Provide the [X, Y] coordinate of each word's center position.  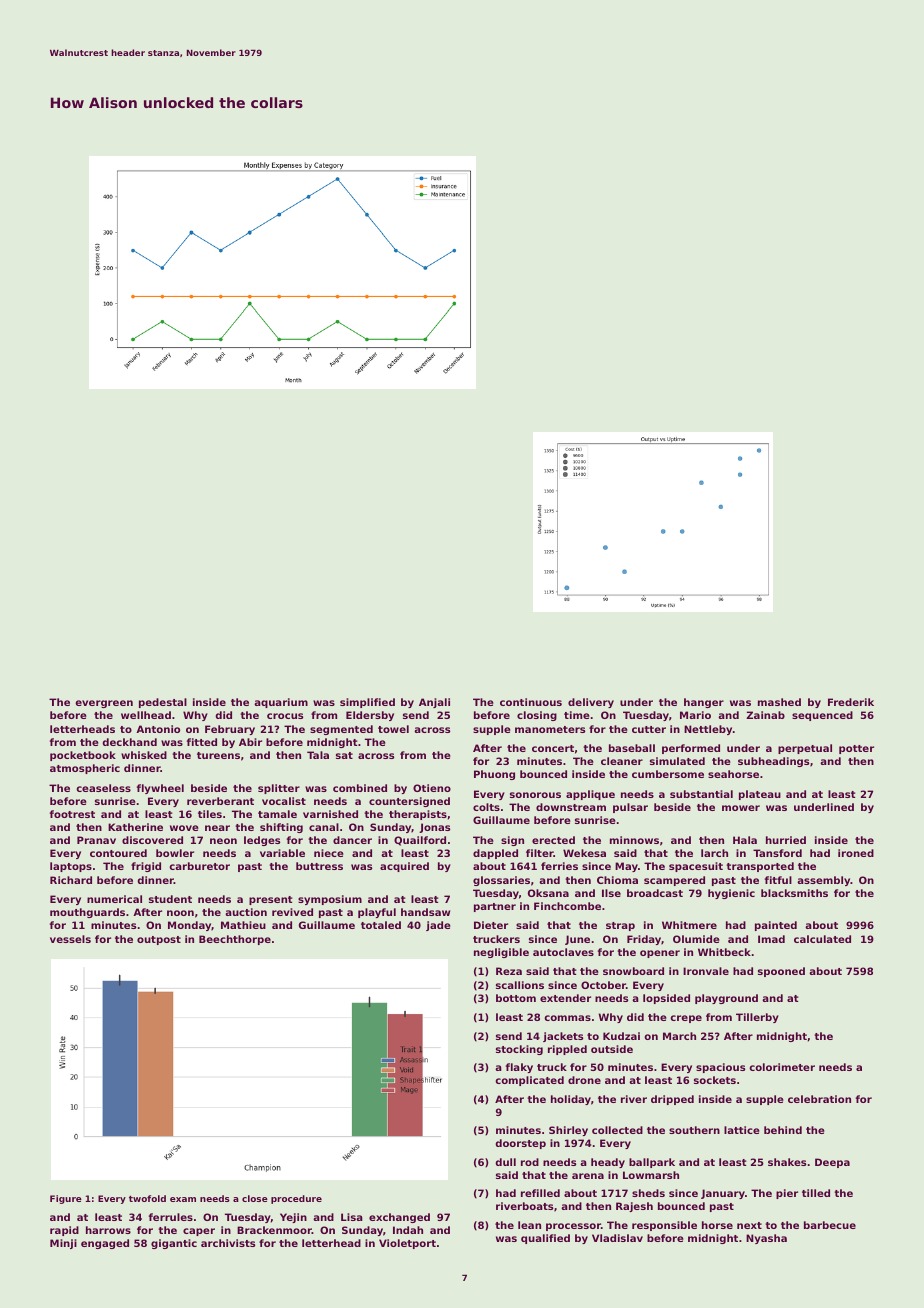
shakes [787, 1162]
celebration [819, 1099]
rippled [567, 1050]
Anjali [434, 703]
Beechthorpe [235, 940]
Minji [63, 1244]
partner [495, 907]
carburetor [199, 866]
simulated [677, 761]
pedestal [163, 703]
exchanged [399, 1218]
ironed [856, 853]
